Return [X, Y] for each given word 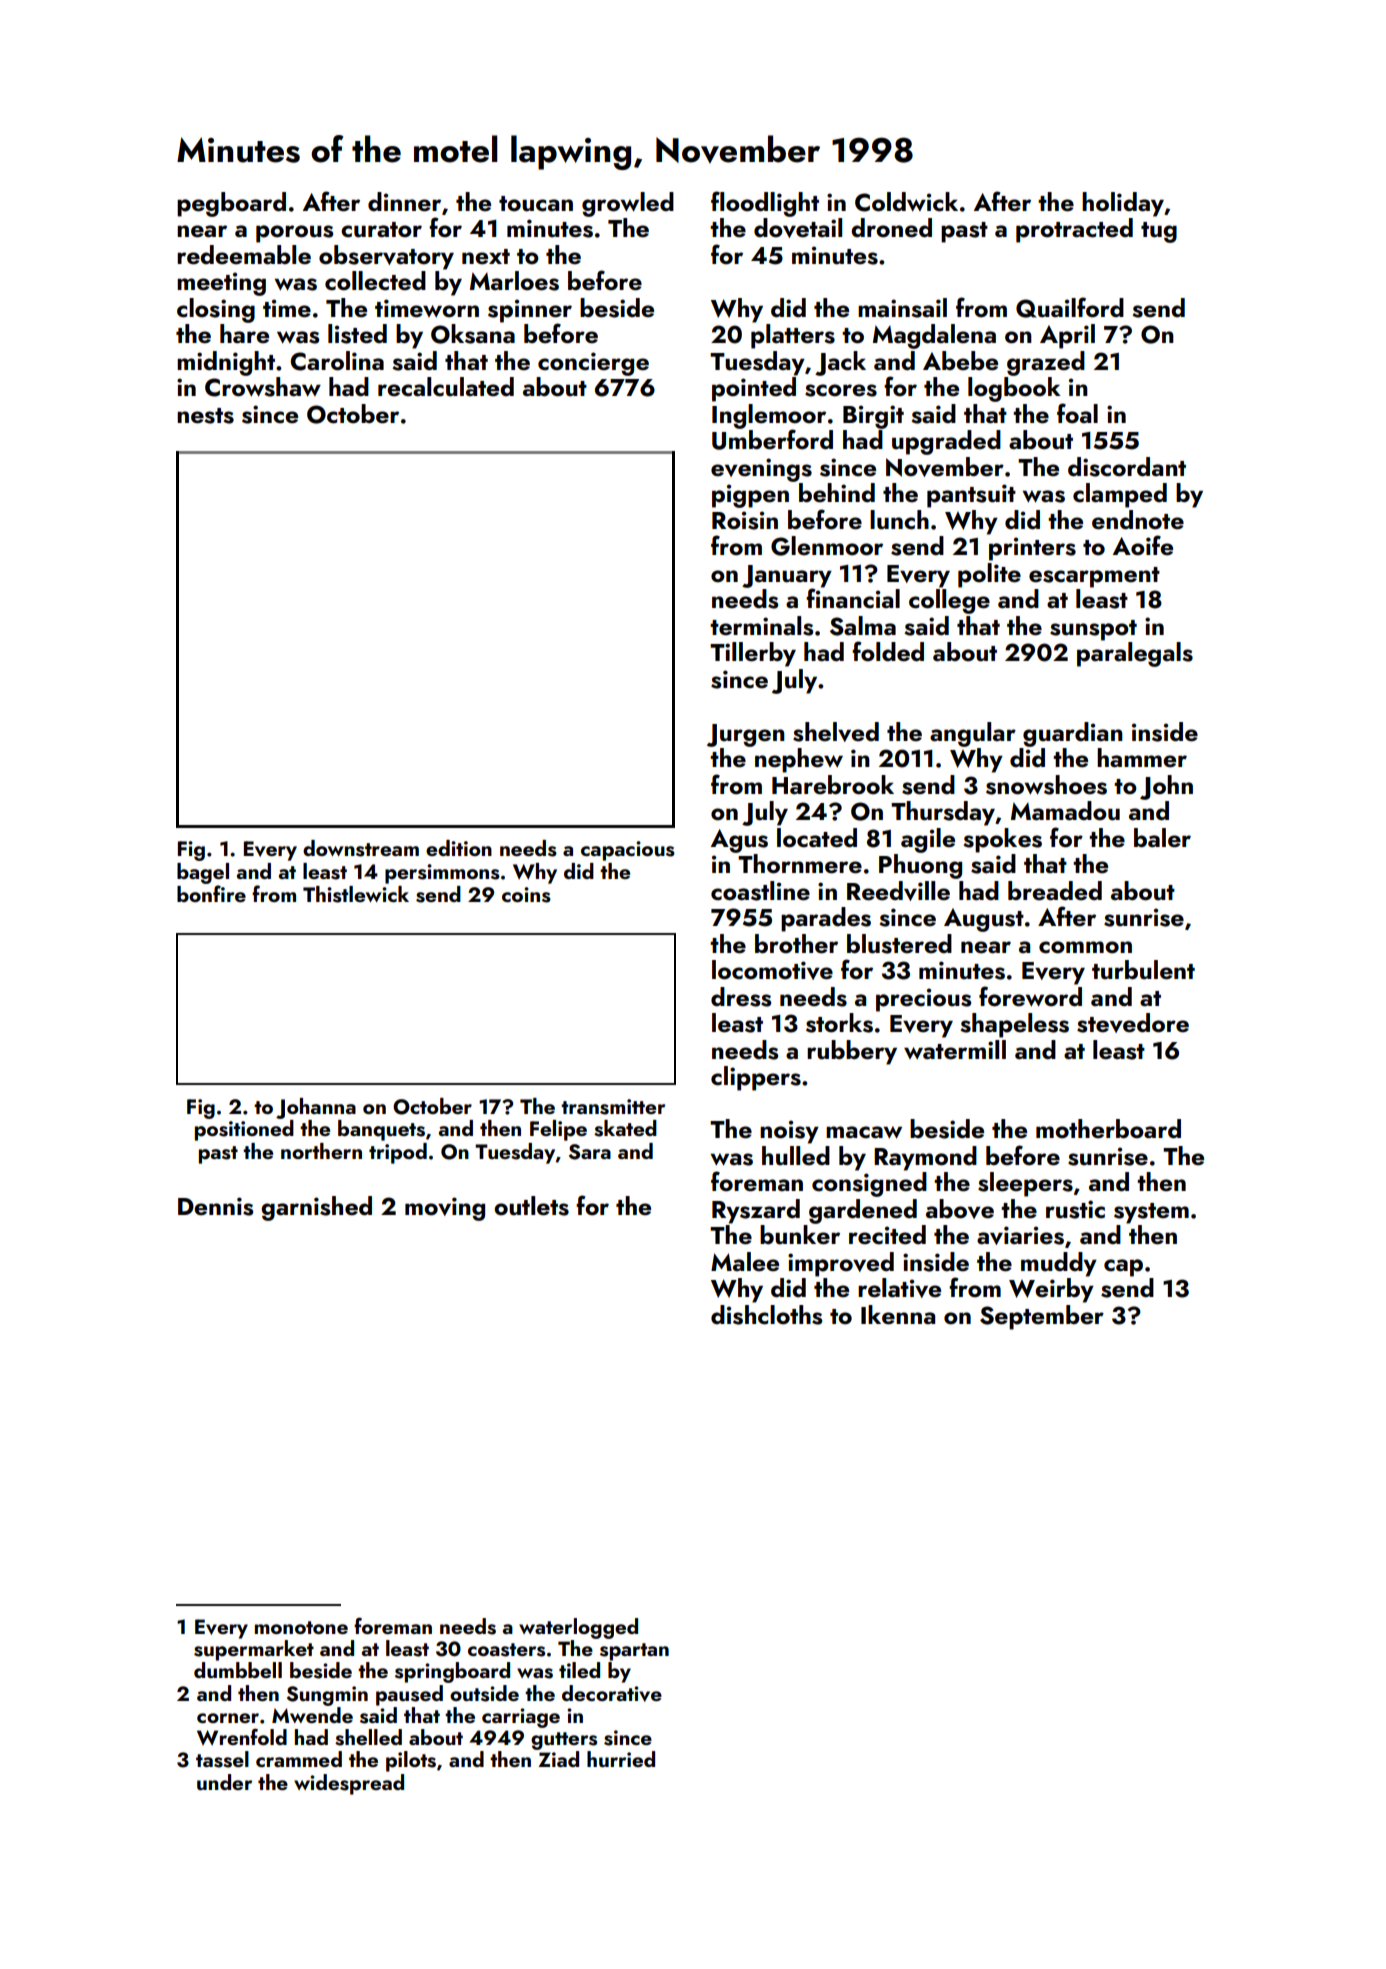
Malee [745, 1262]
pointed [754, 389]
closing [216, 310]
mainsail [902, 308]
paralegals [1135, 654]
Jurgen [746, 735]
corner [228, 1718]
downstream [361, 848]
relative [899, 1288]
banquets [381, 1130]
